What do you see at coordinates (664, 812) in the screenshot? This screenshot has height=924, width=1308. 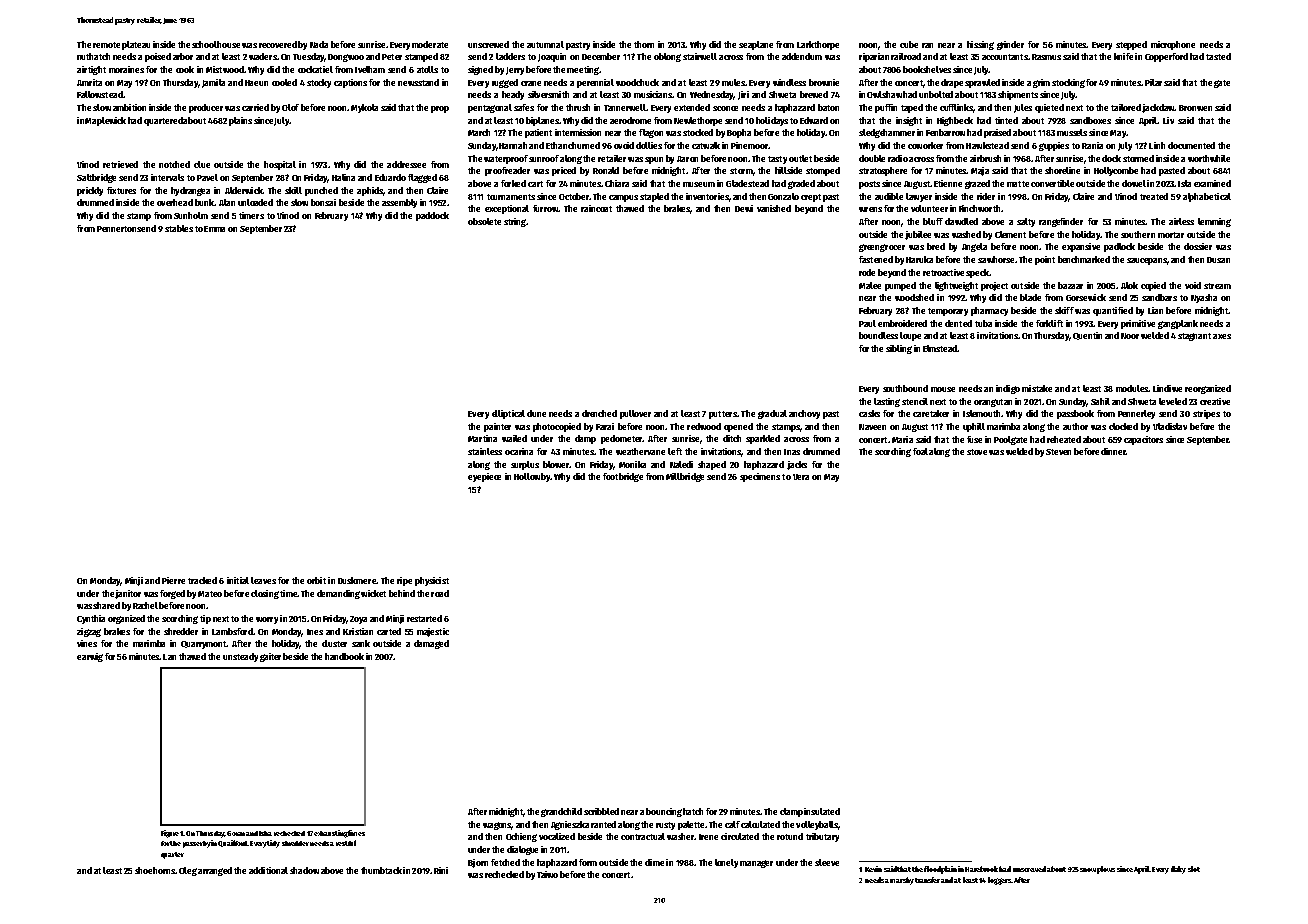 I see `bouncing` at bounding box center [664, 812].
